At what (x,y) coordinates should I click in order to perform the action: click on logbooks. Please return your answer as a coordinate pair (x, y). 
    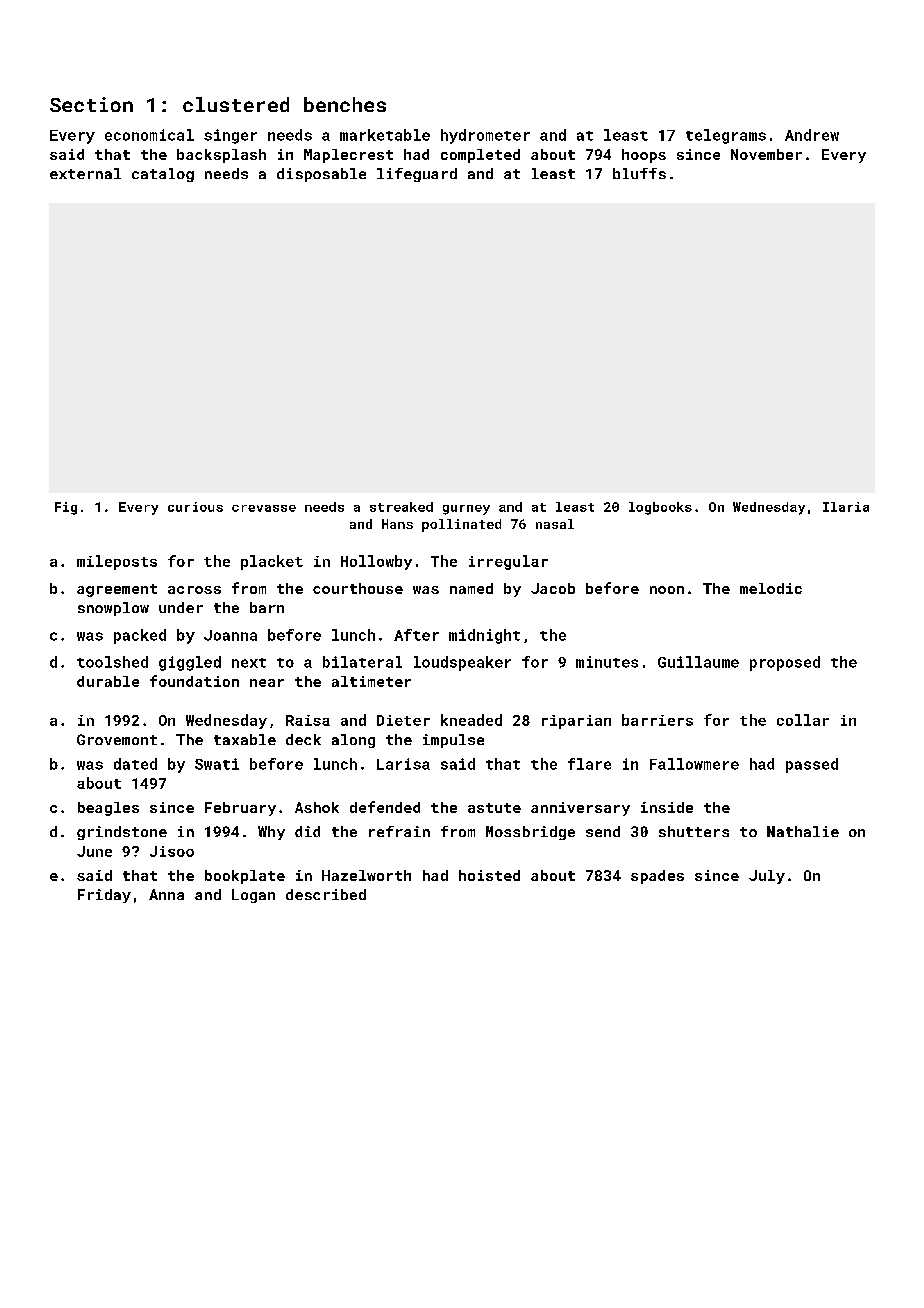
    Looking at the image, I should click on (660, 508).
